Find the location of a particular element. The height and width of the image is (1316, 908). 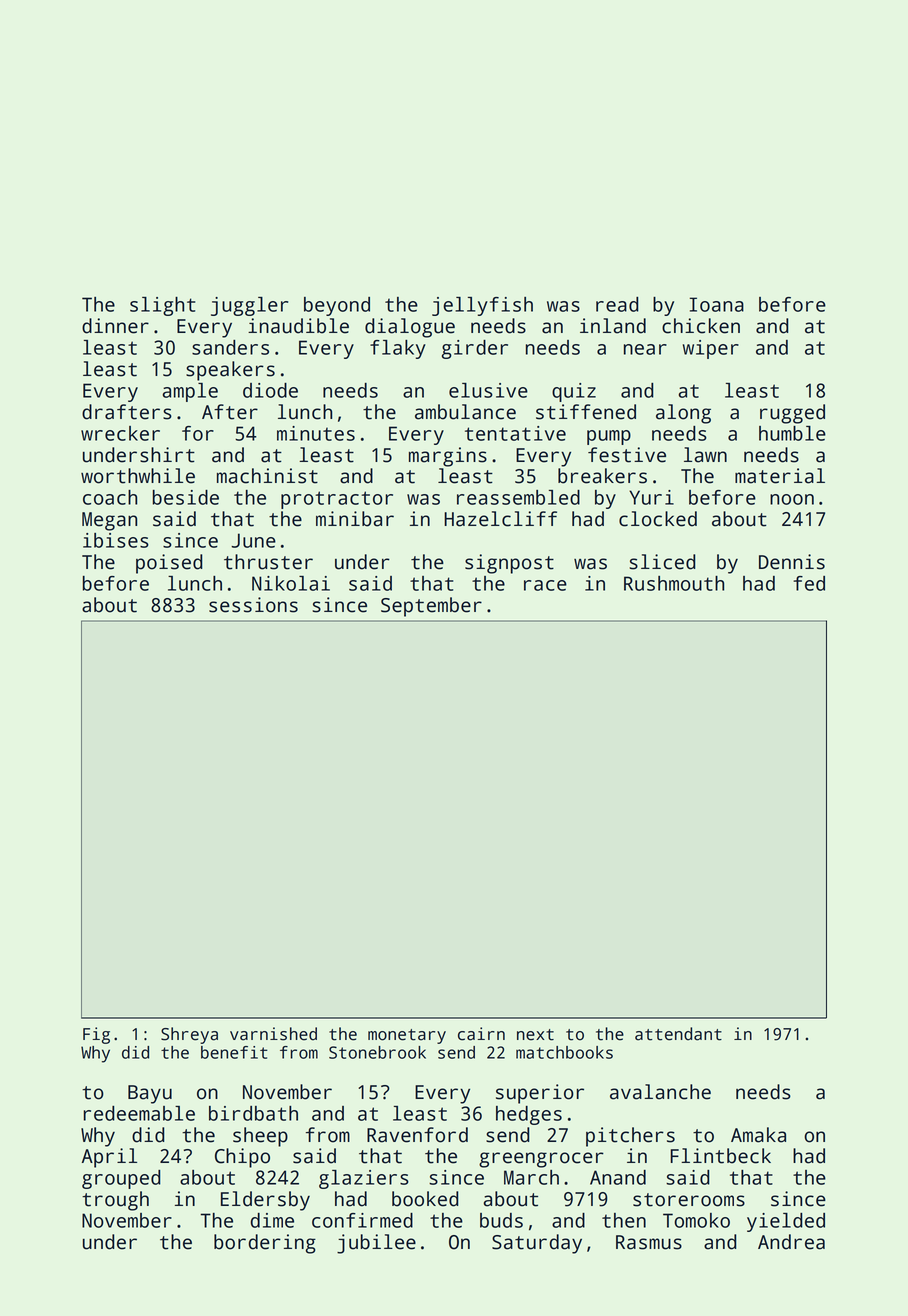

next is located at coordinates (535, 1035).
